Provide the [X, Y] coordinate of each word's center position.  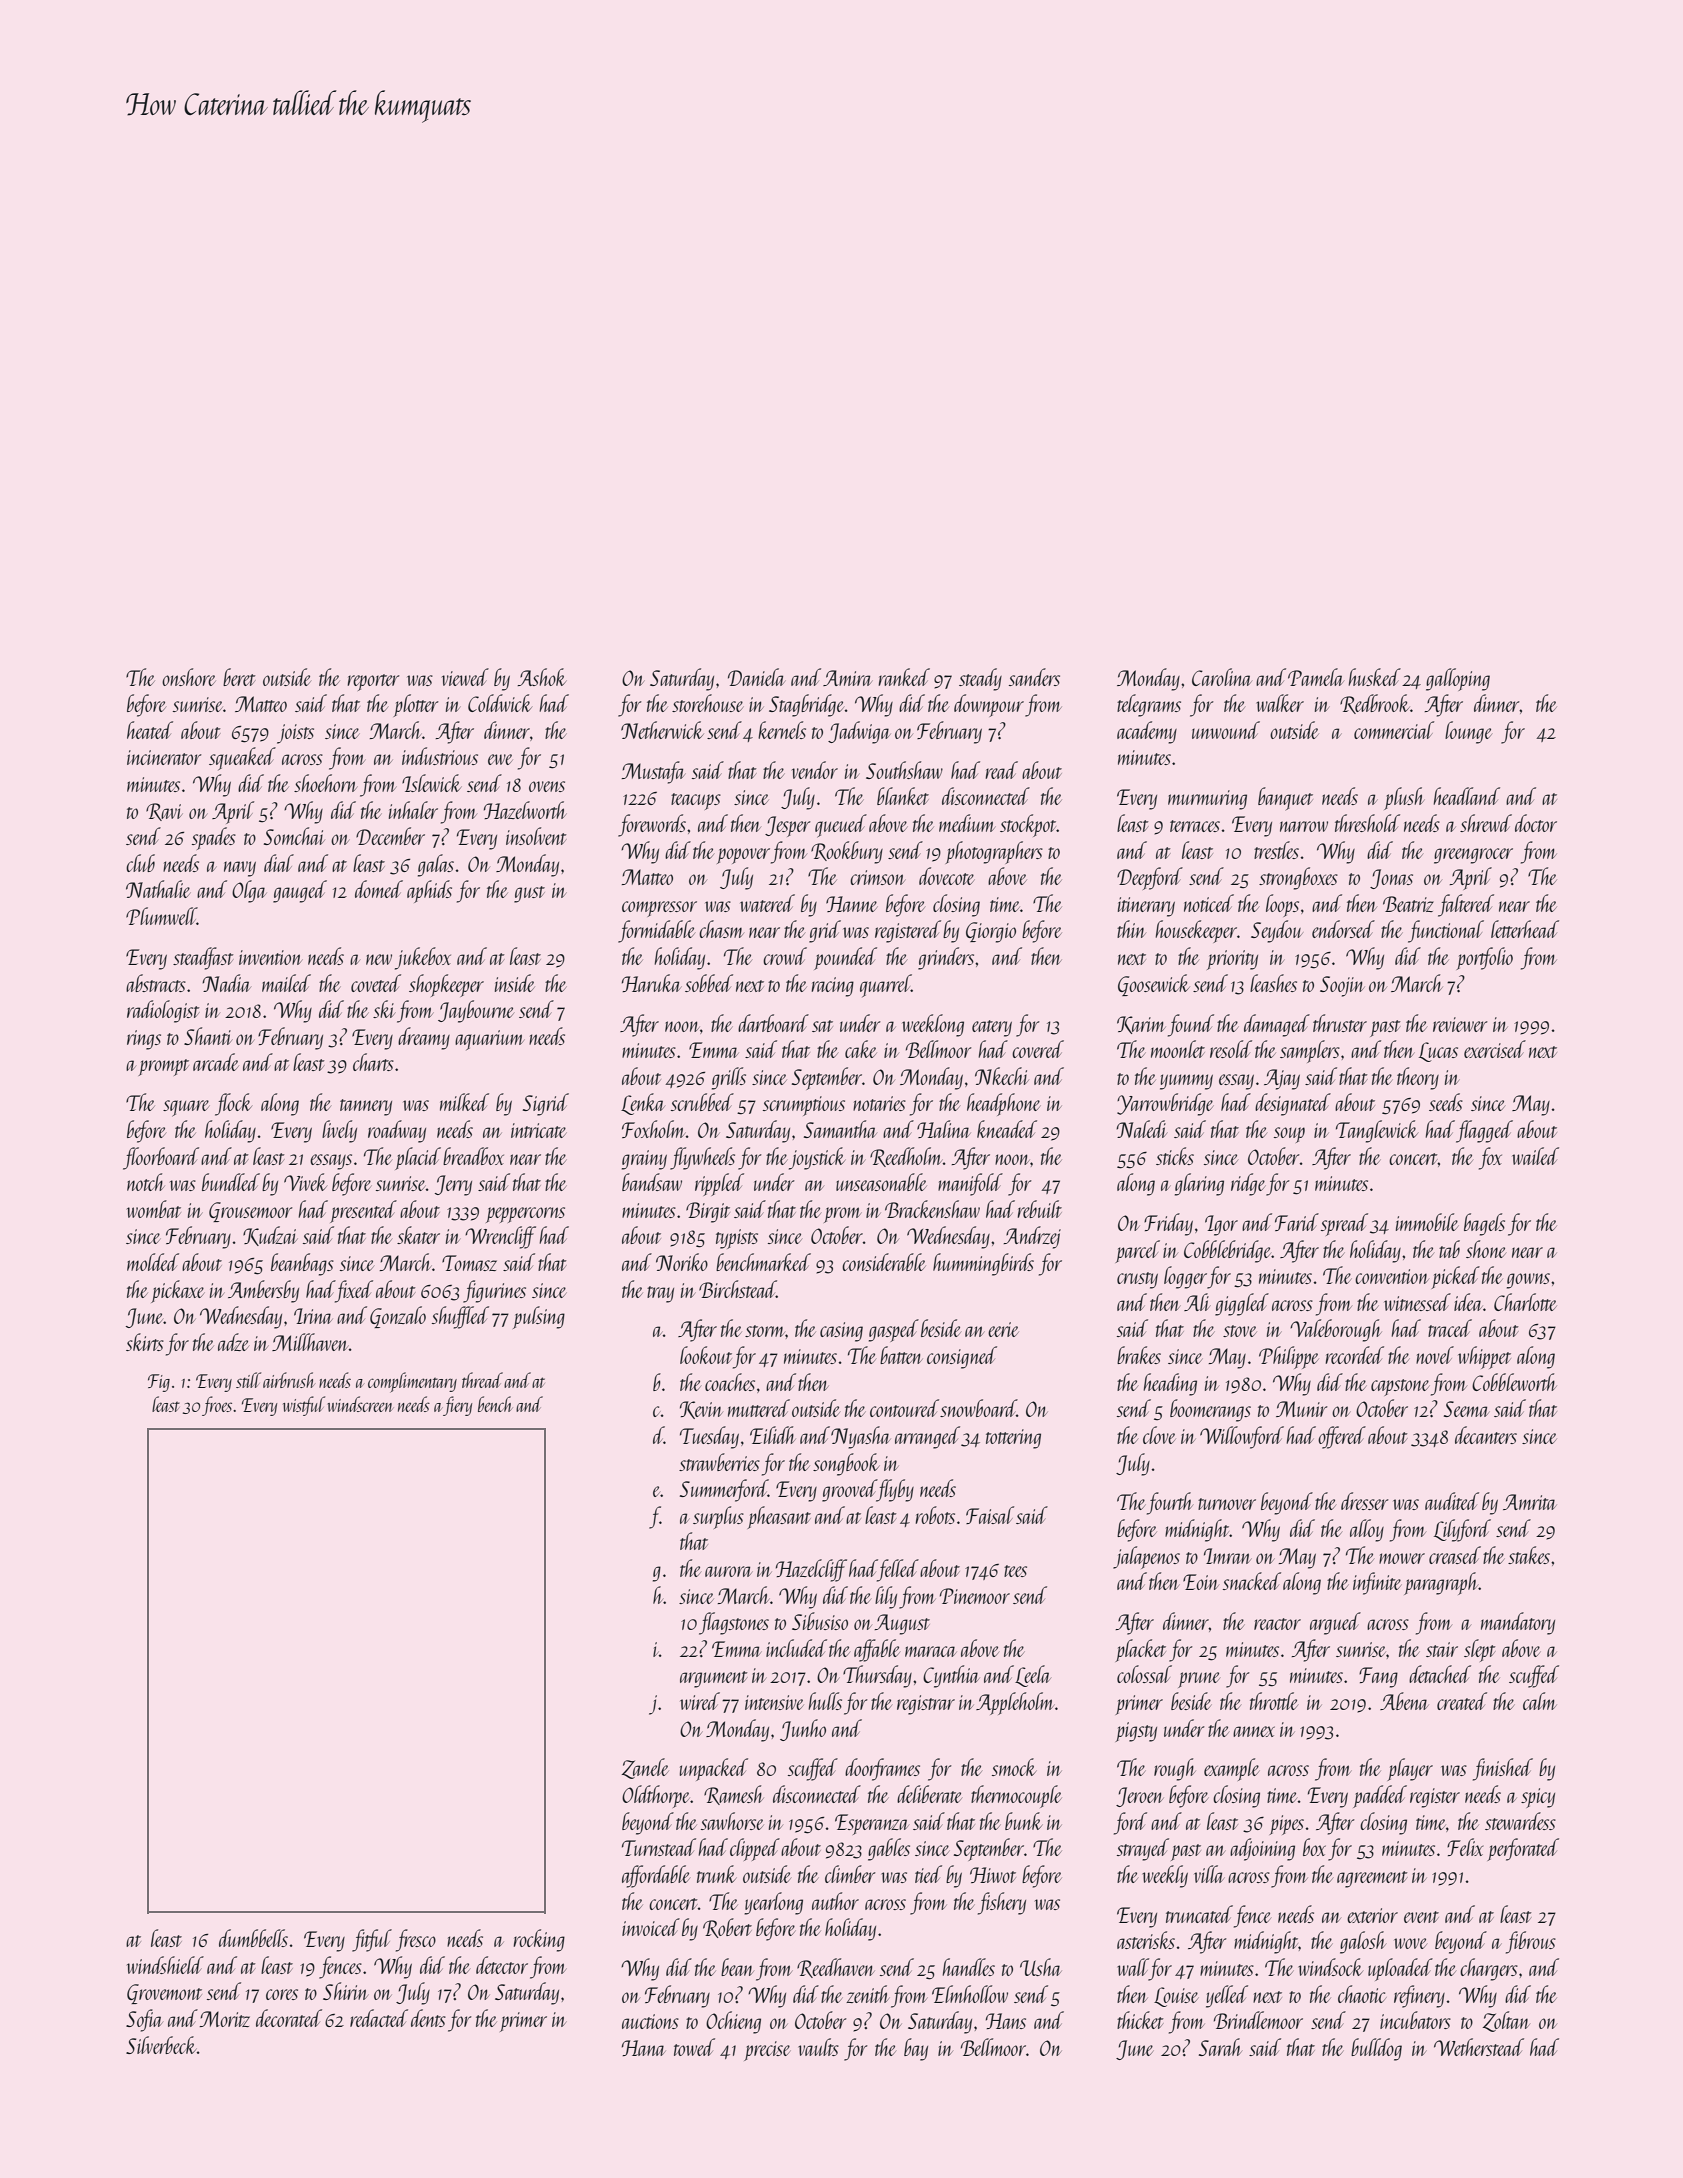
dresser [1364, 1501]
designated [1293, 1104]
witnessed [1417, 1302]
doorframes [882, 1769]
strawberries [719, 1462]
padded [1380, 1796]
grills [729, 1078]
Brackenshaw [932, 1209]
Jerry [453, 1185]
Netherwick [662, 730]
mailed [286, 983]
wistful [304, 1406]
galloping [1458, 679]
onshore [189, 677]
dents [428, 2018]
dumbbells [253, 1938]
